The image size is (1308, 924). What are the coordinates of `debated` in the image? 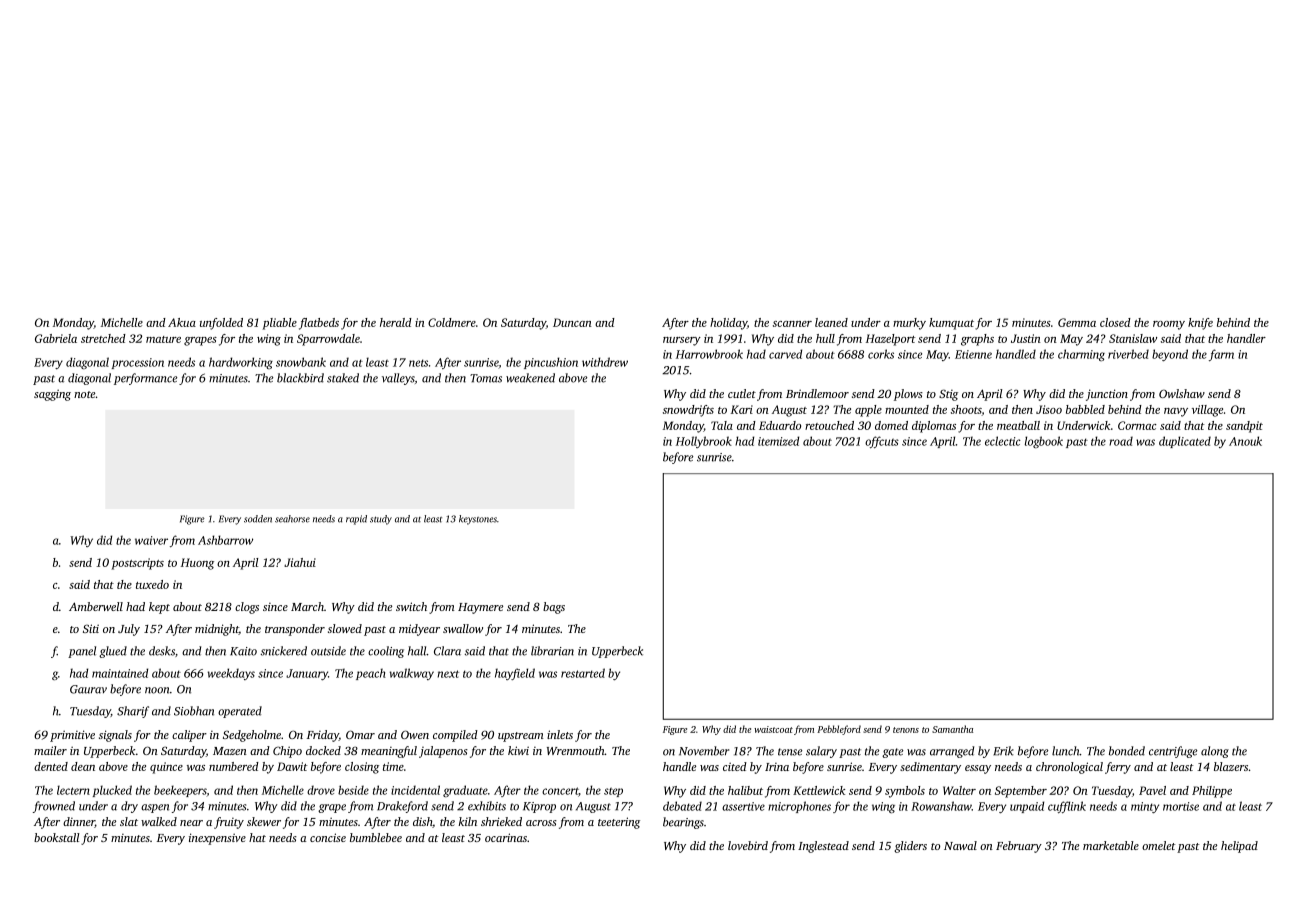 It's located at (682, 806).
